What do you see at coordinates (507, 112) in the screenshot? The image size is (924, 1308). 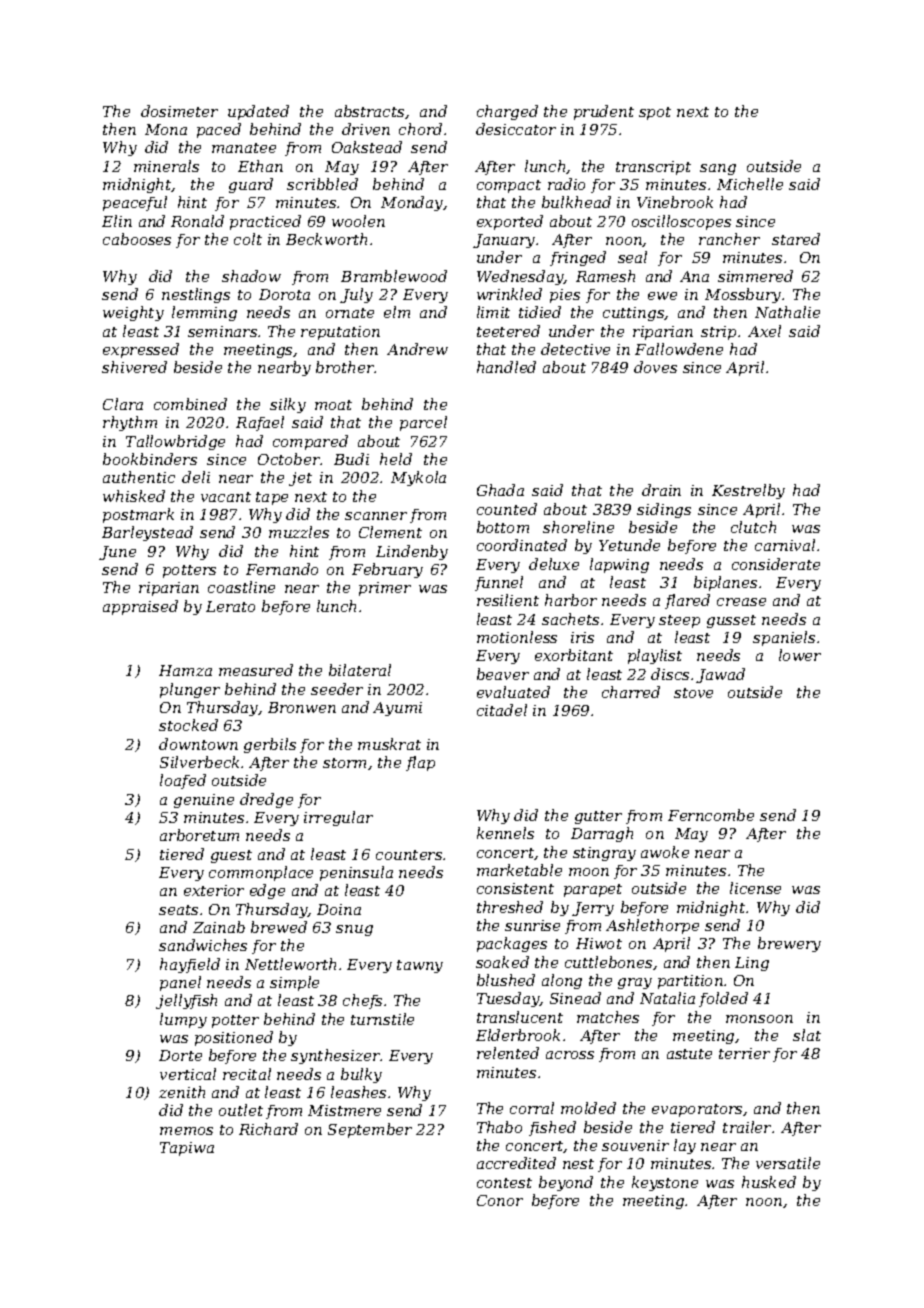 I see `charged` at bounding box center [507, 112].
